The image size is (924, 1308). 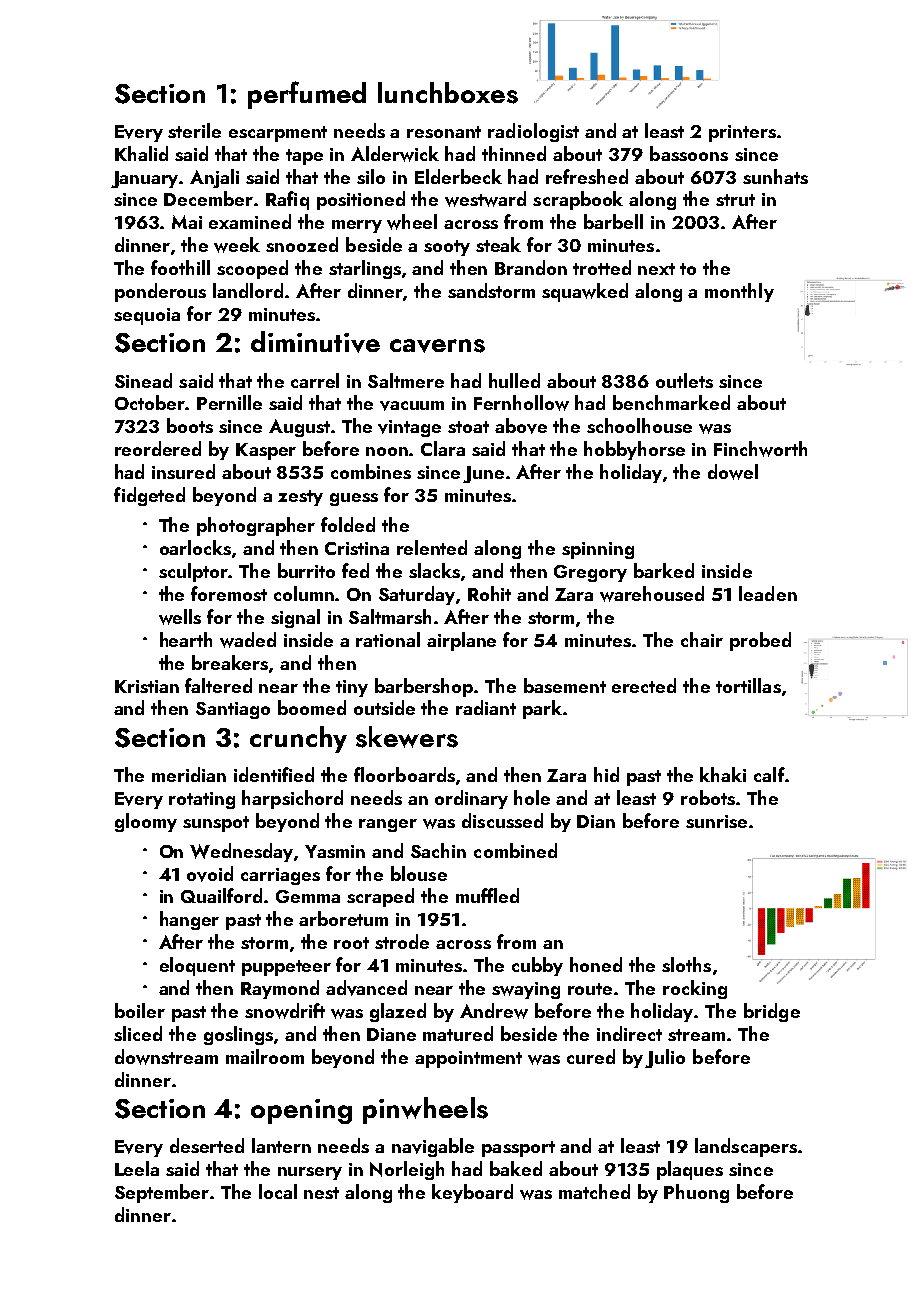 I want to click on keyboard, so click(x=472, y=1193).
